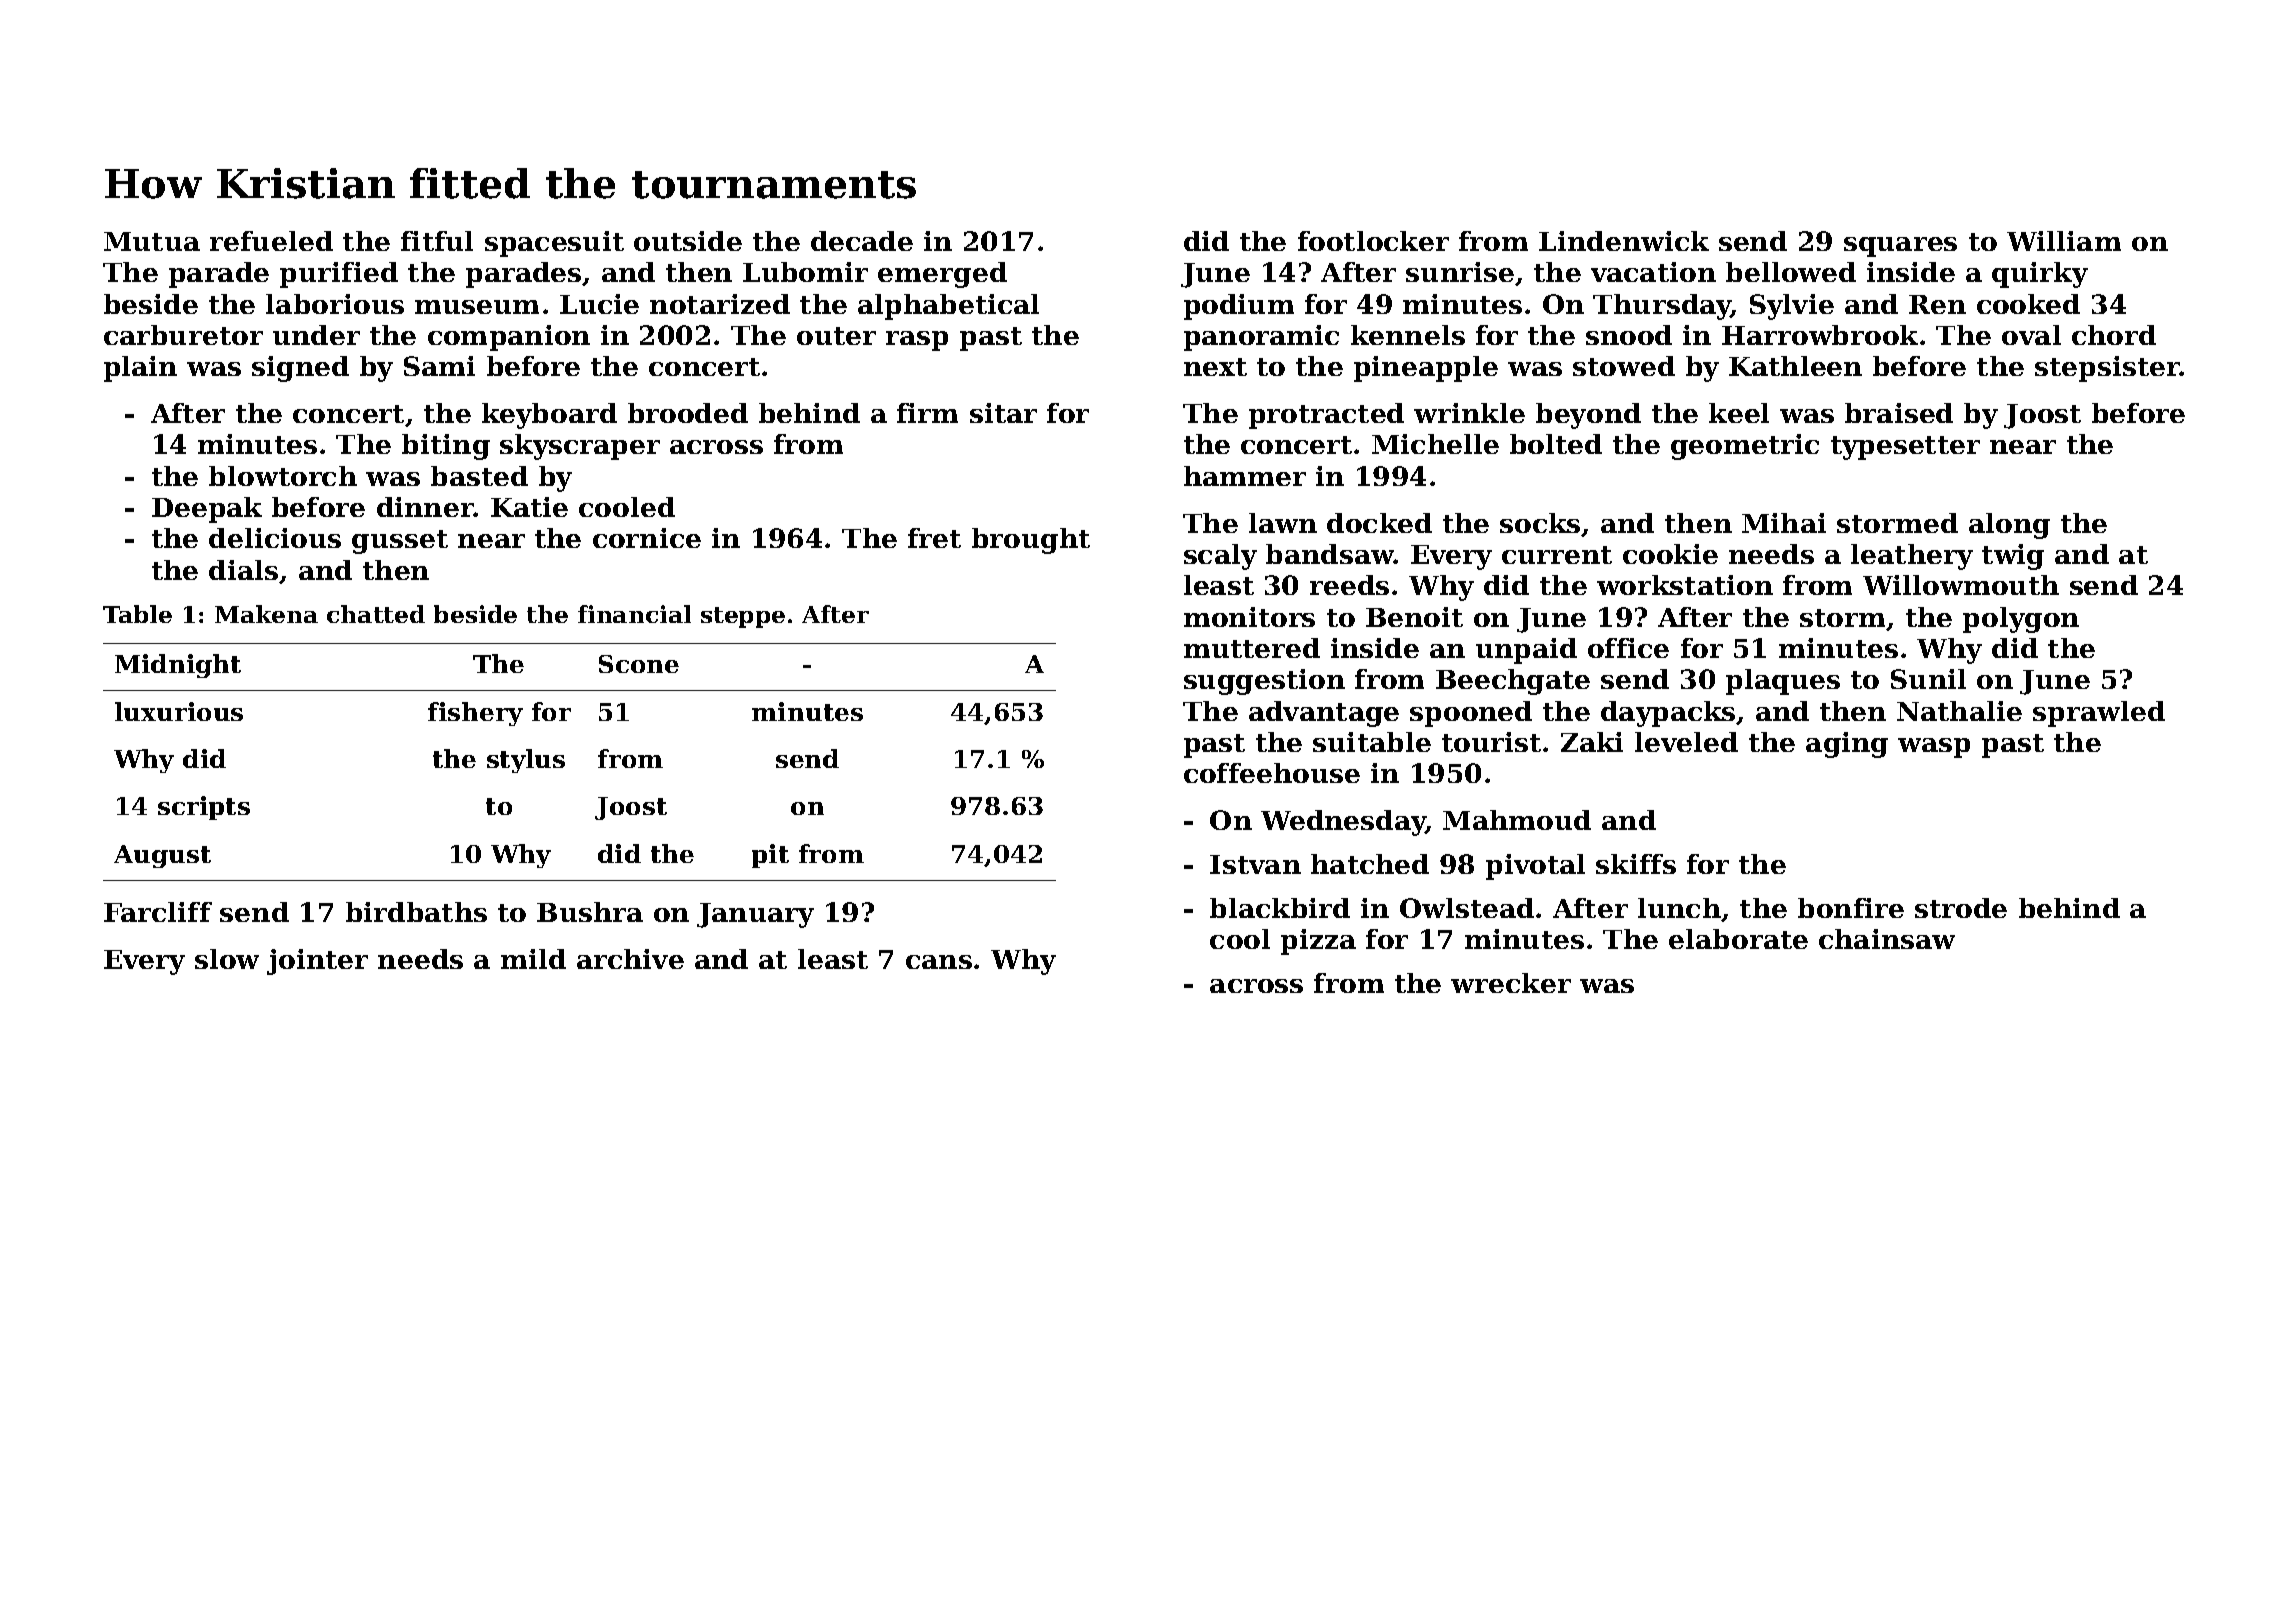 The height and width of the image is (1620, 2292). Describe the element at coordinates (152, 241) in the image. I see `Mutua` at that location.
